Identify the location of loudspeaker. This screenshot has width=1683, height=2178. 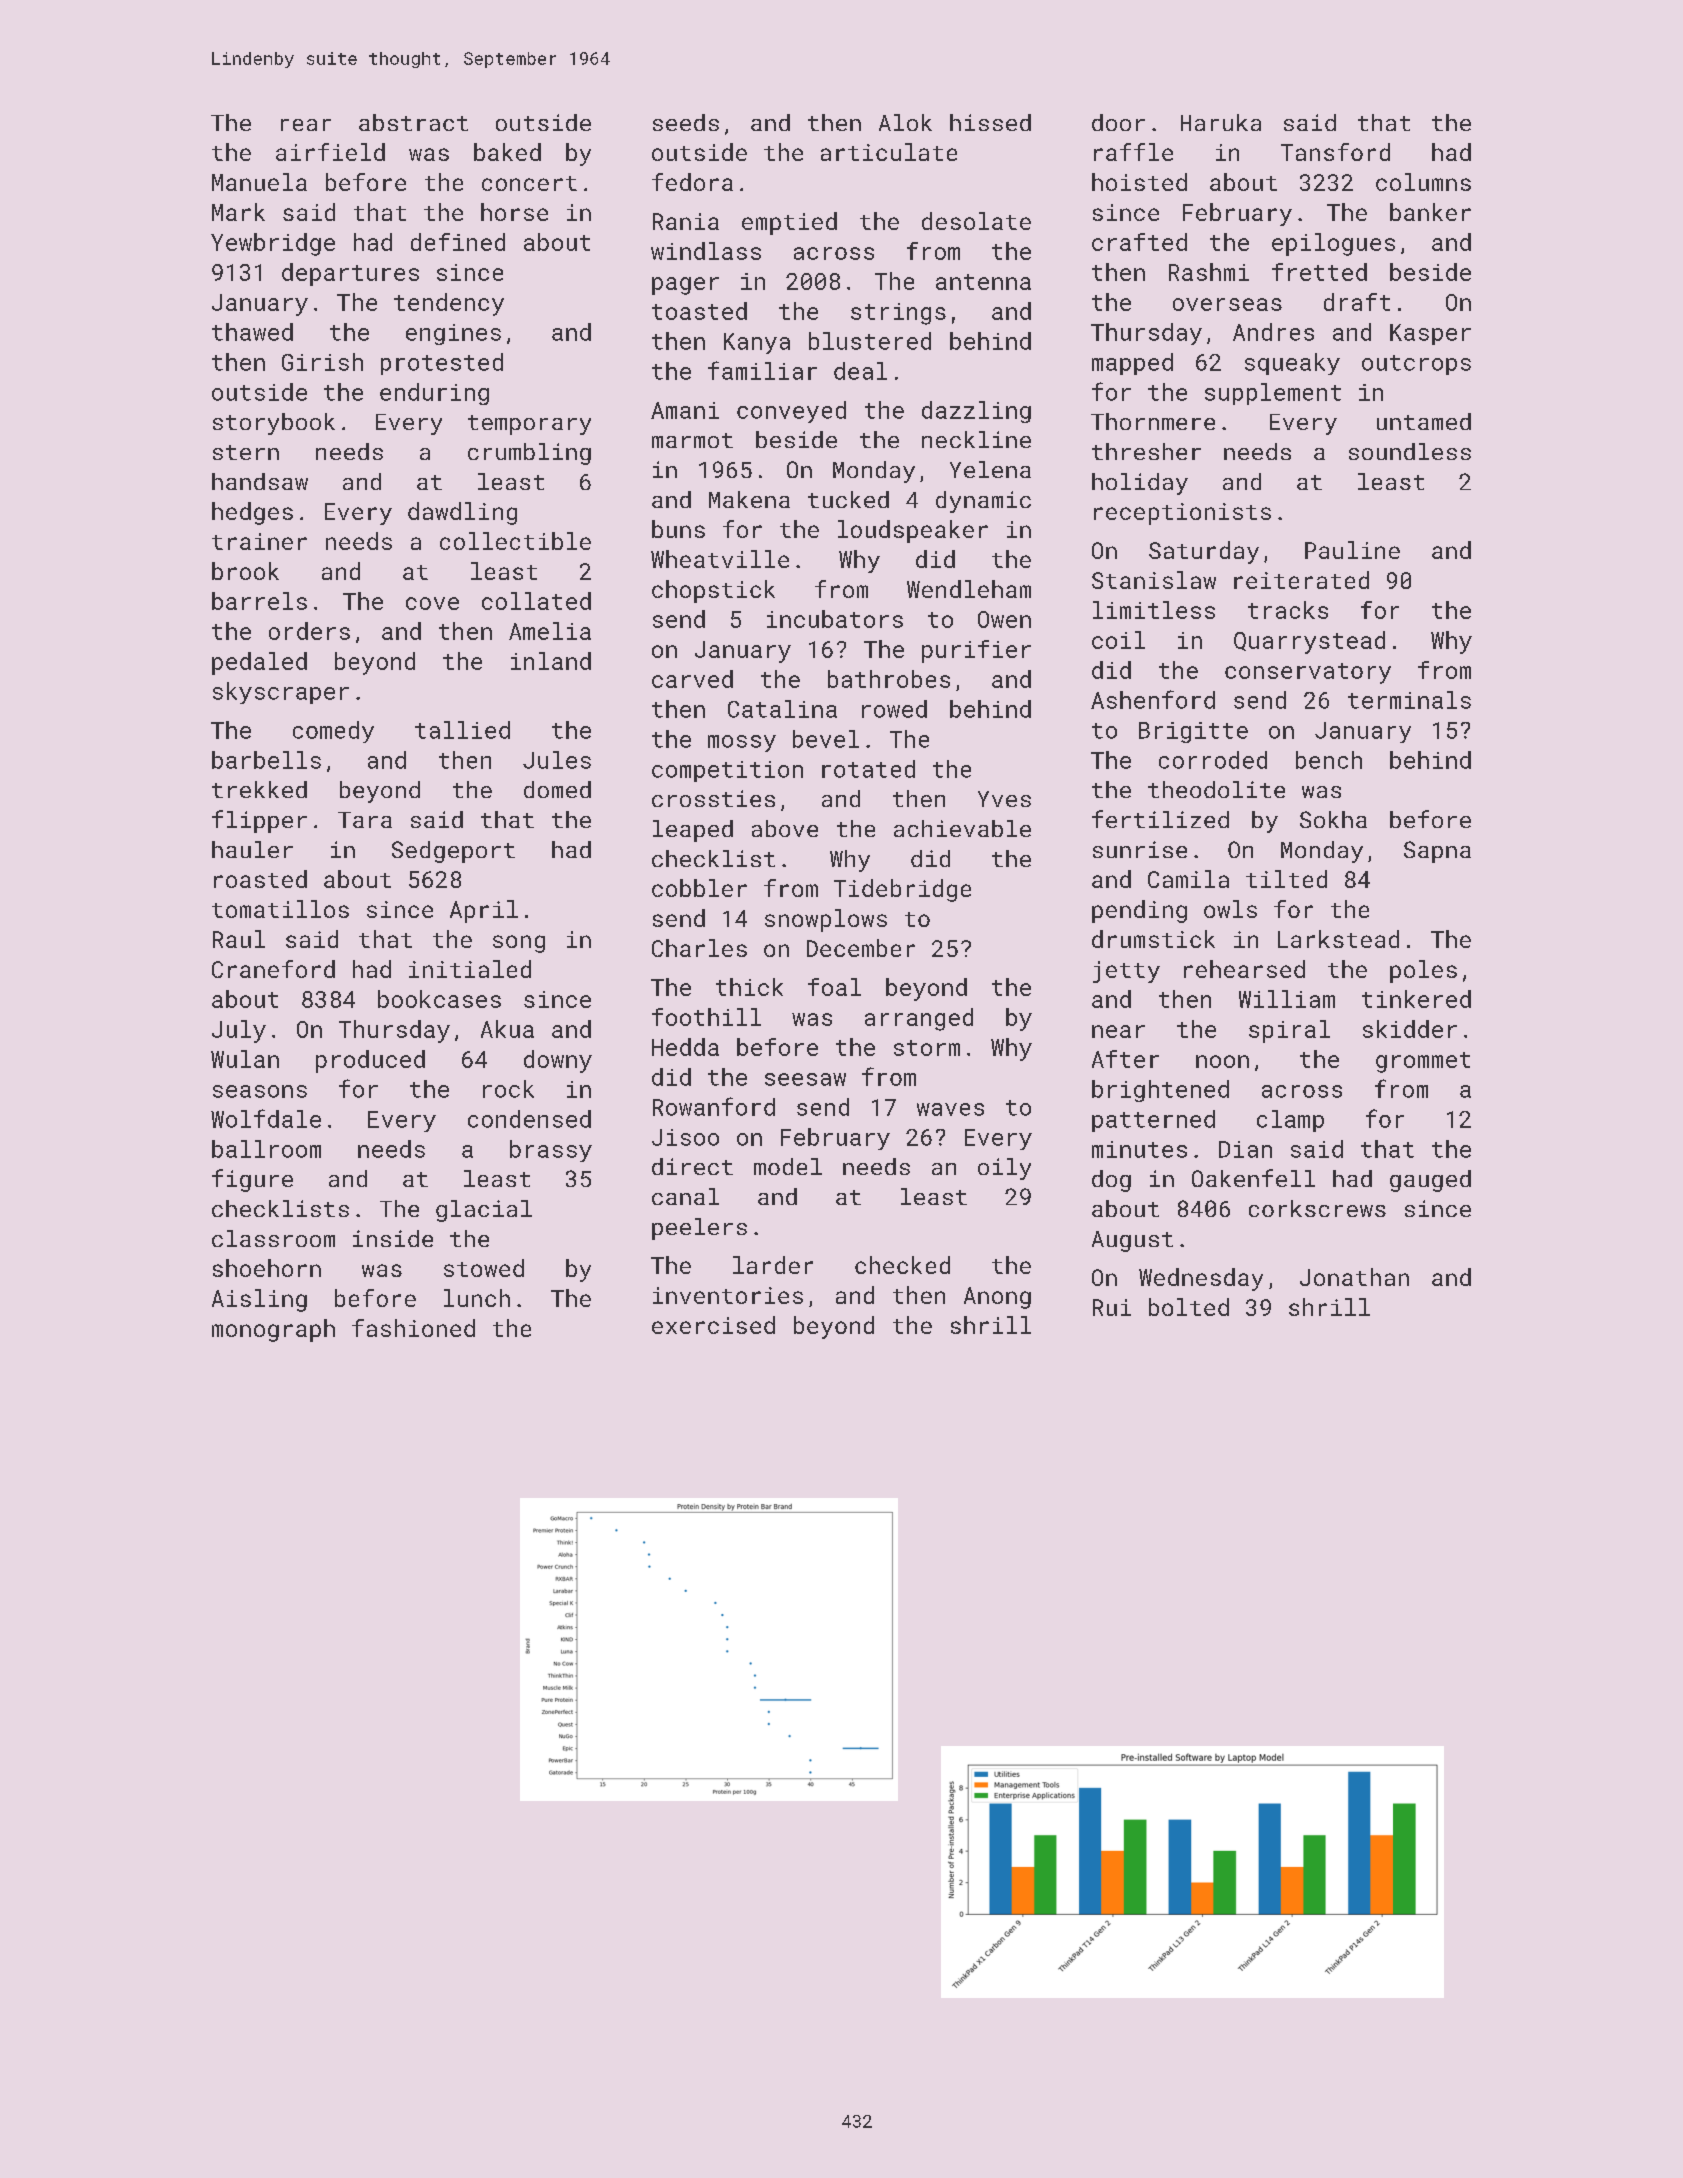
(913, 531).
